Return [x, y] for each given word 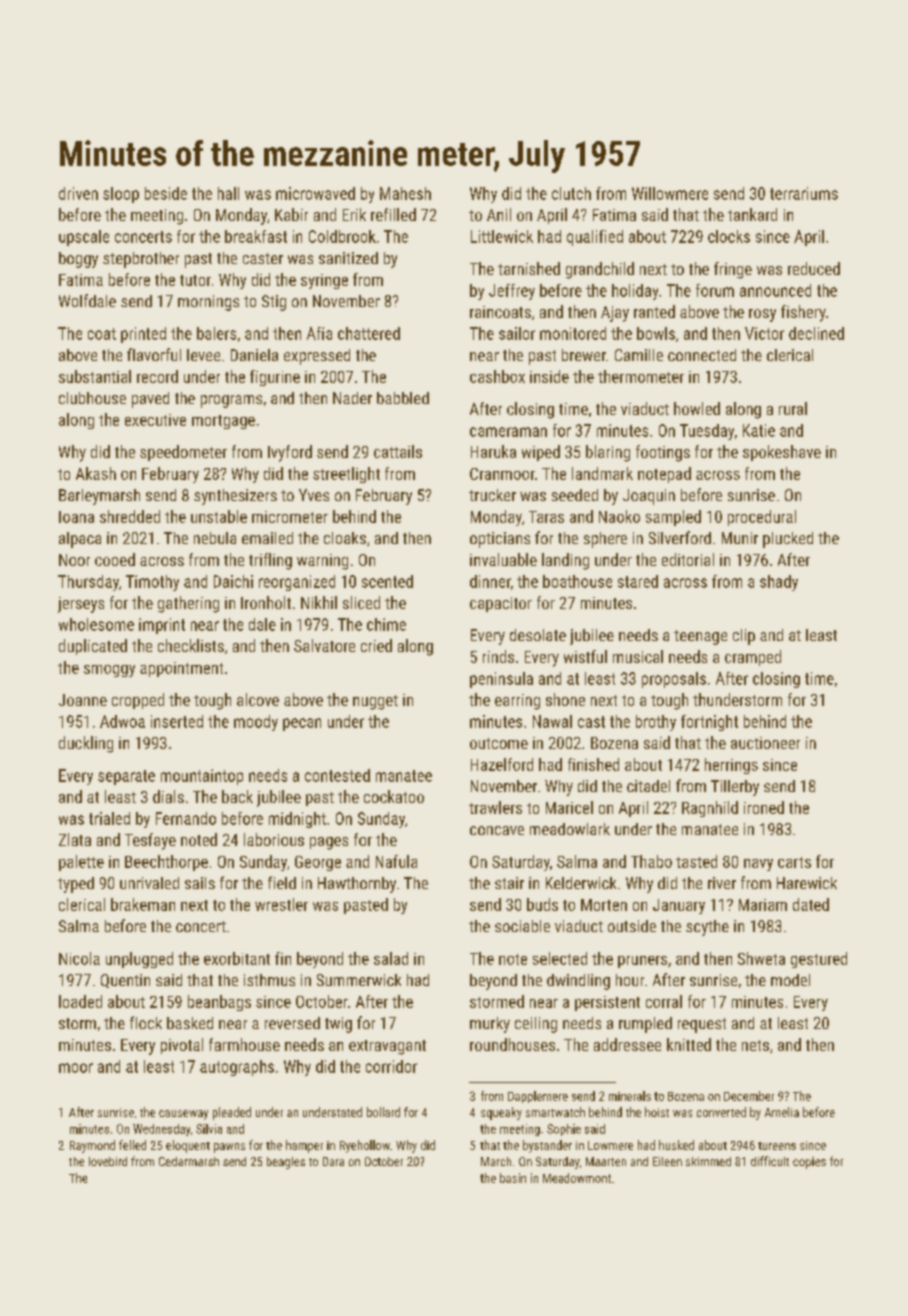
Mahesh [405, 193]
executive [155, 420]
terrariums [804, 193]
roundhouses [512, 1044]
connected [702, 355]
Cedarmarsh [189, 1161]
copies [809, 1163]
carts [794, 862]
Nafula [396, 861]
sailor [517, 333]
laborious [274, 839]
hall [228, 193]
